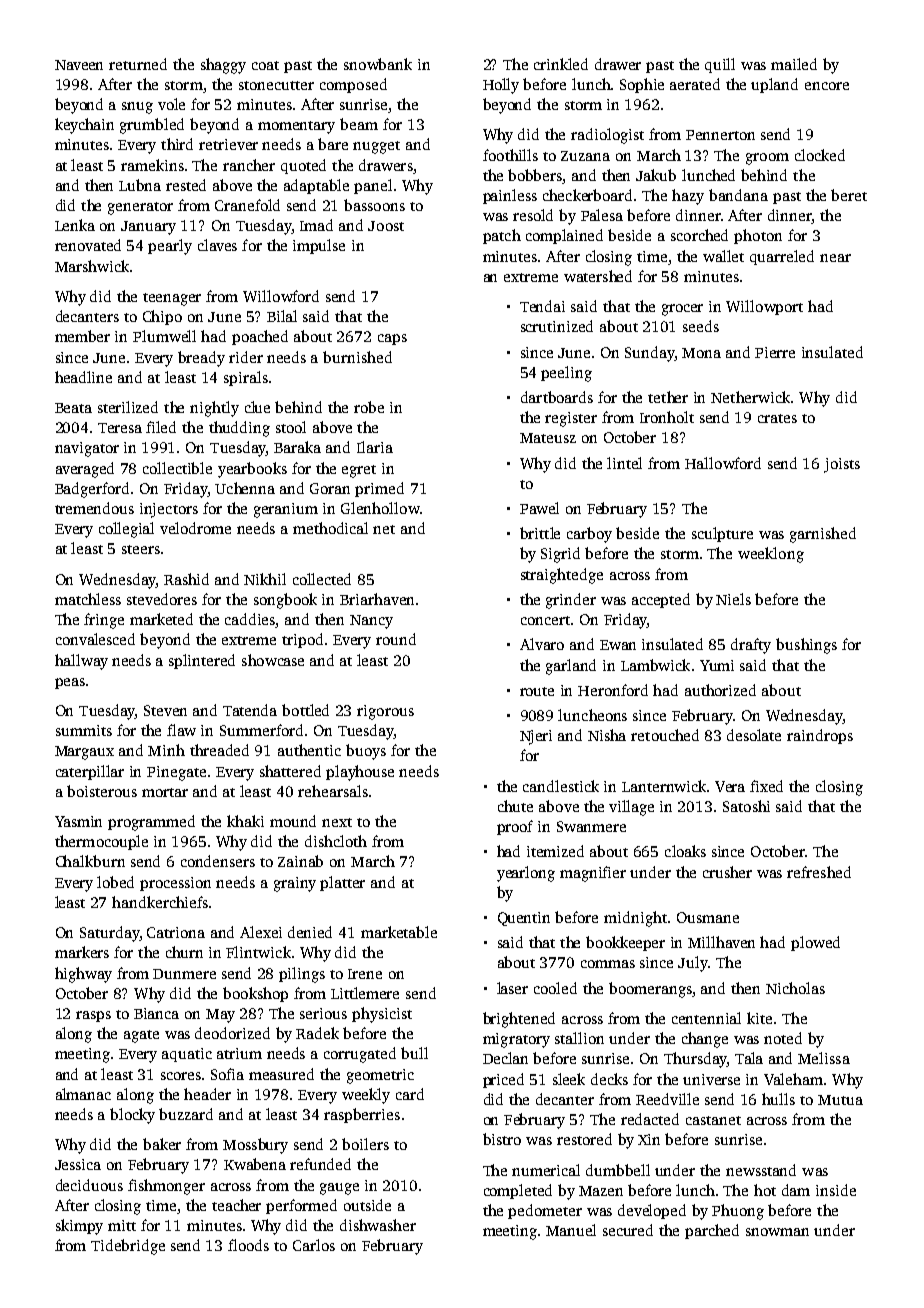  I want to click on quill, so click(720, 65).
